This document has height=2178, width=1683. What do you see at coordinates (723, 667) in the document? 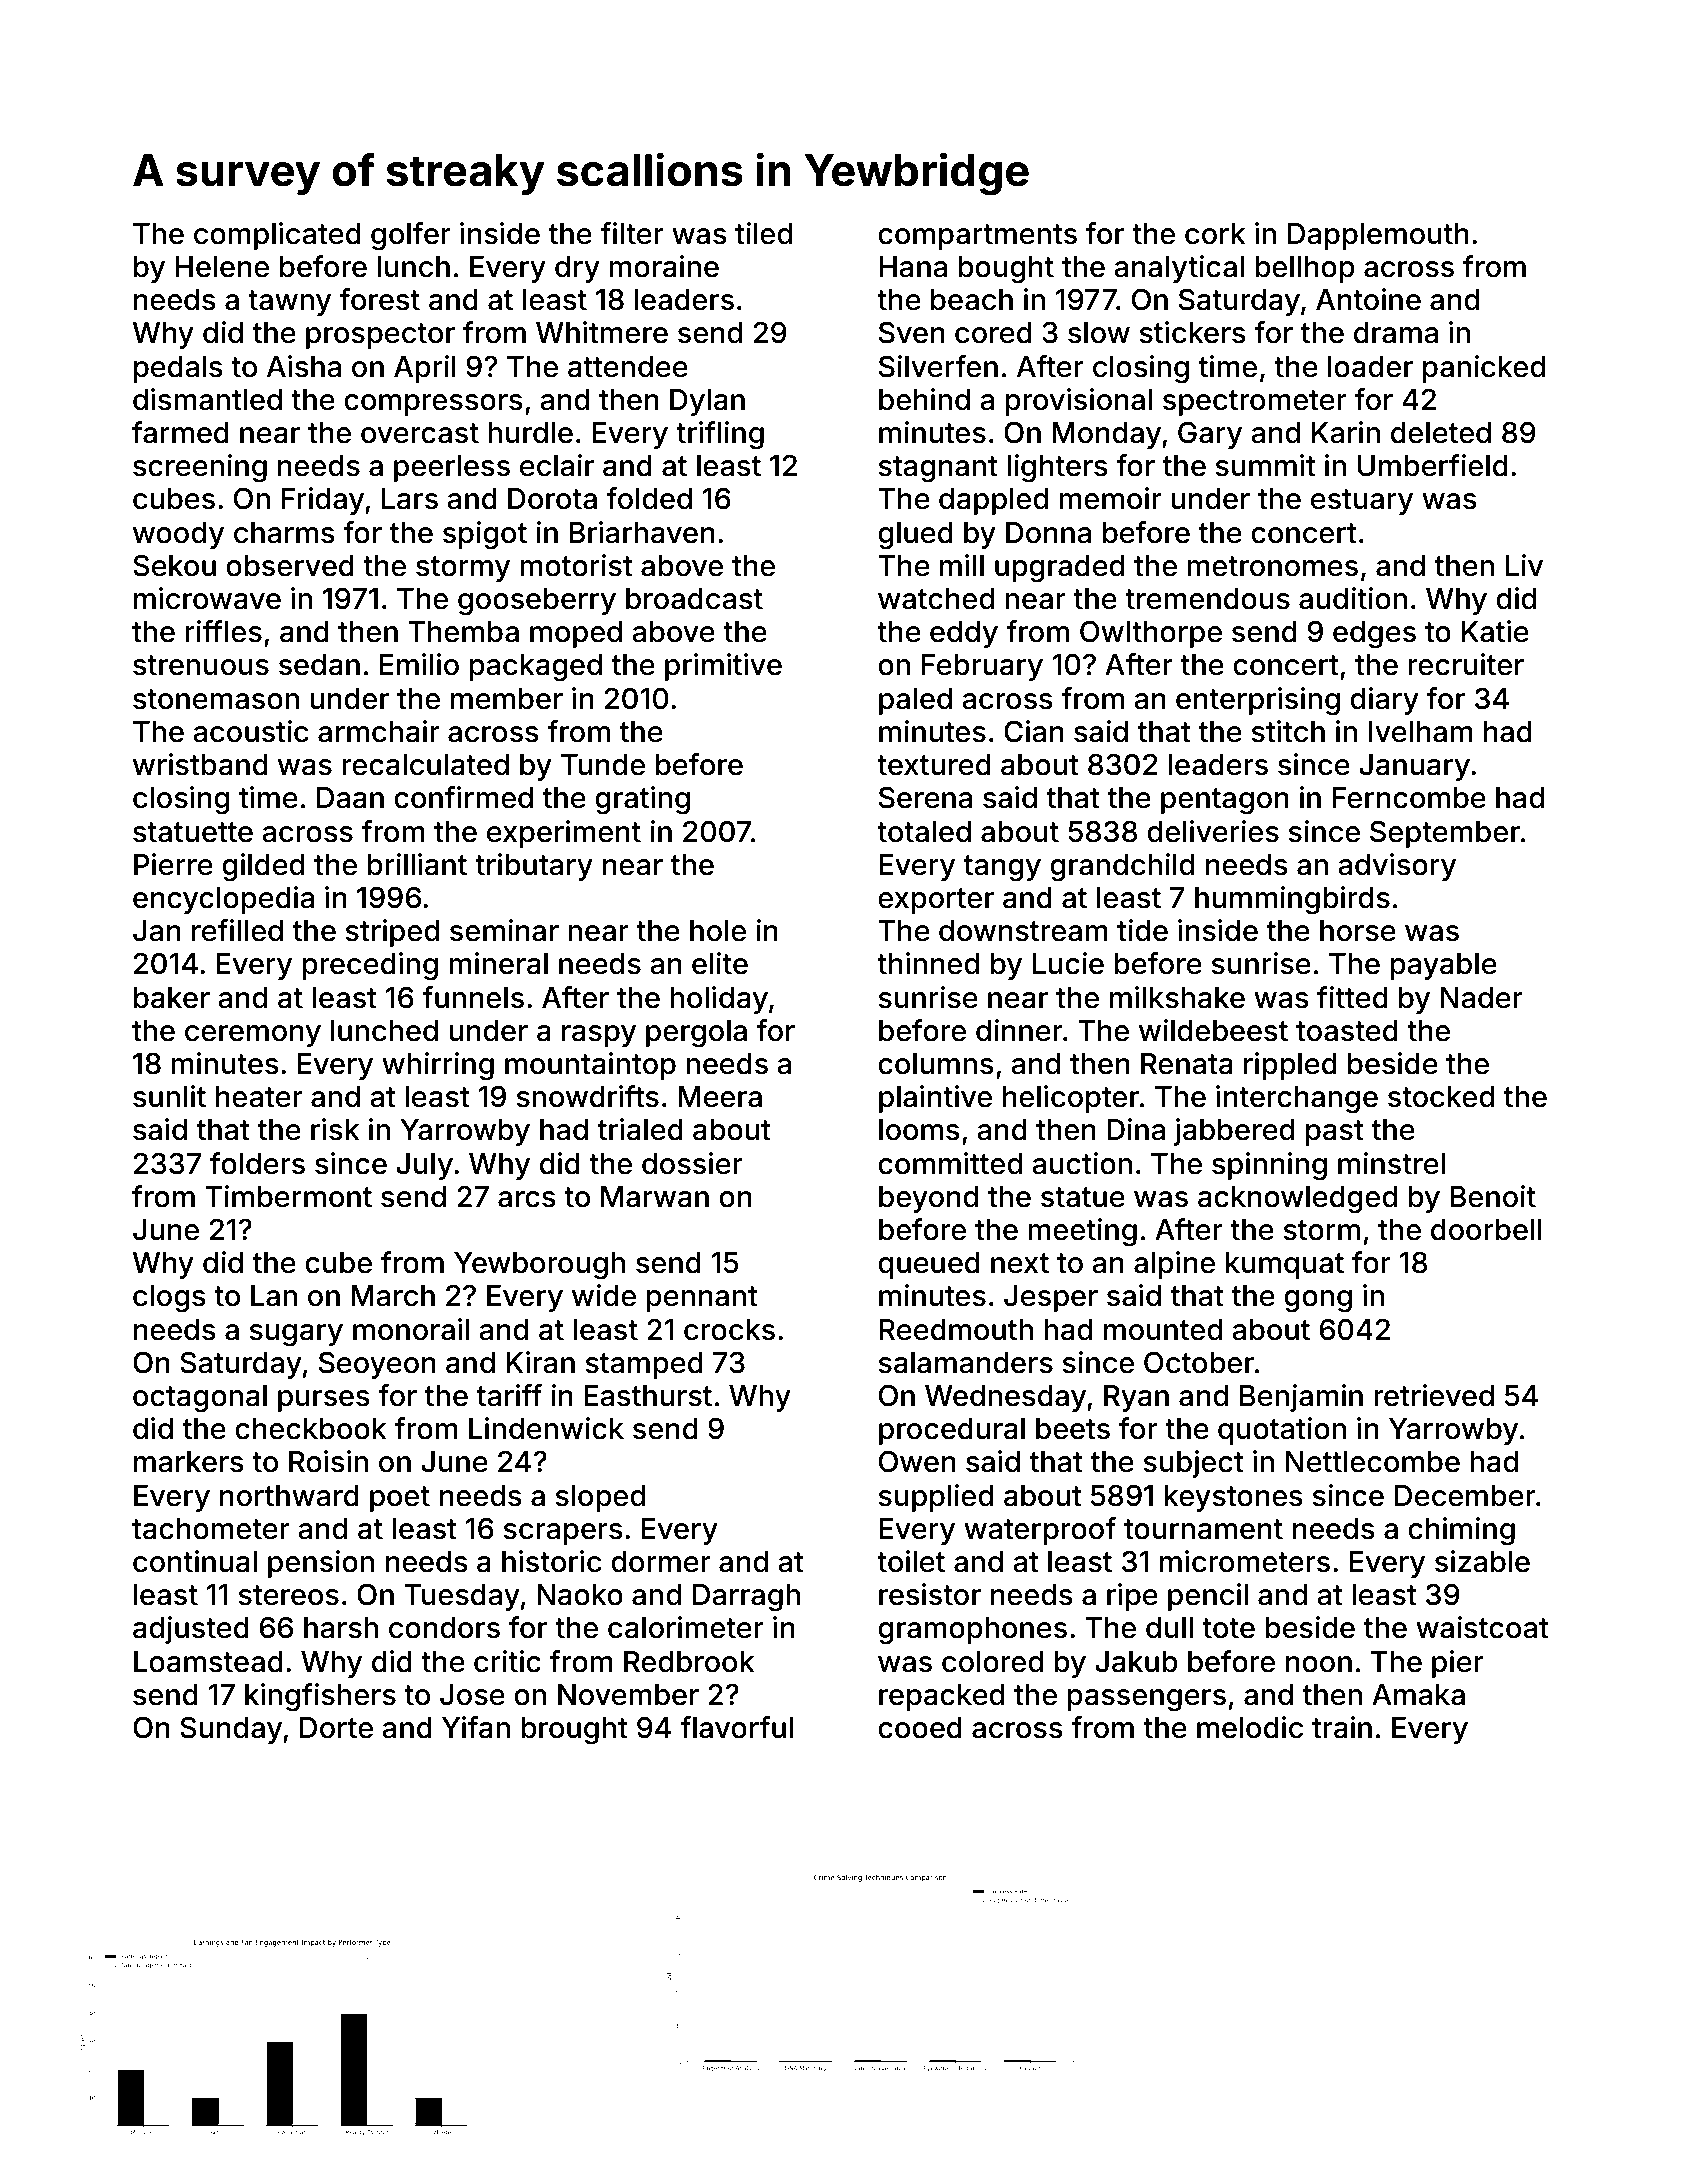
I see `primitive` at bounding box center [723, 667].
